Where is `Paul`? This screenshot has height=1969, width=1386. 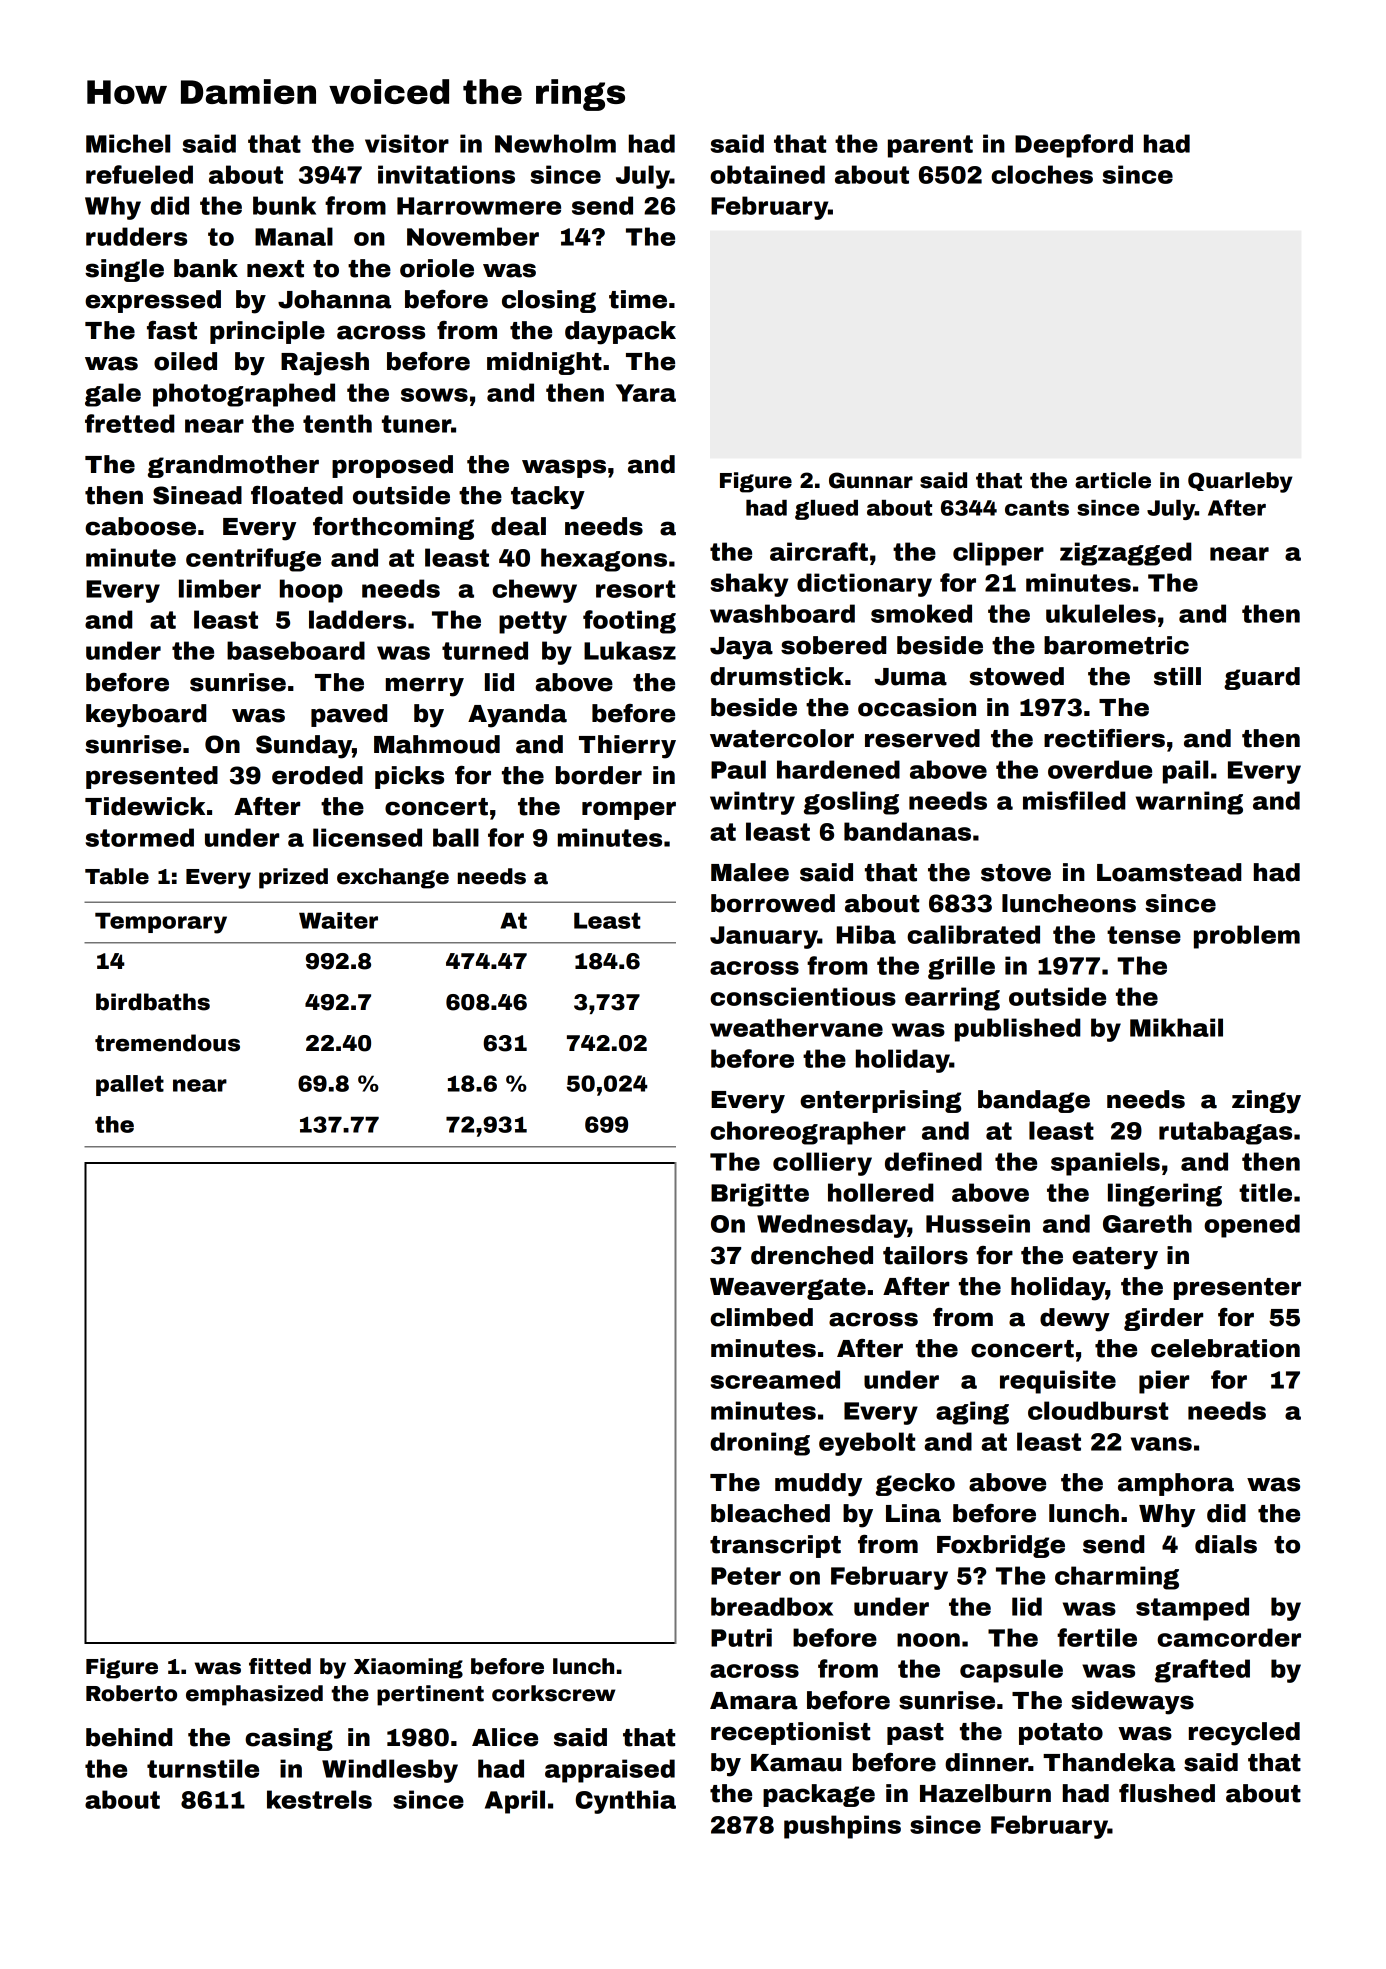 Paul is located at coordinates (738, 769).
